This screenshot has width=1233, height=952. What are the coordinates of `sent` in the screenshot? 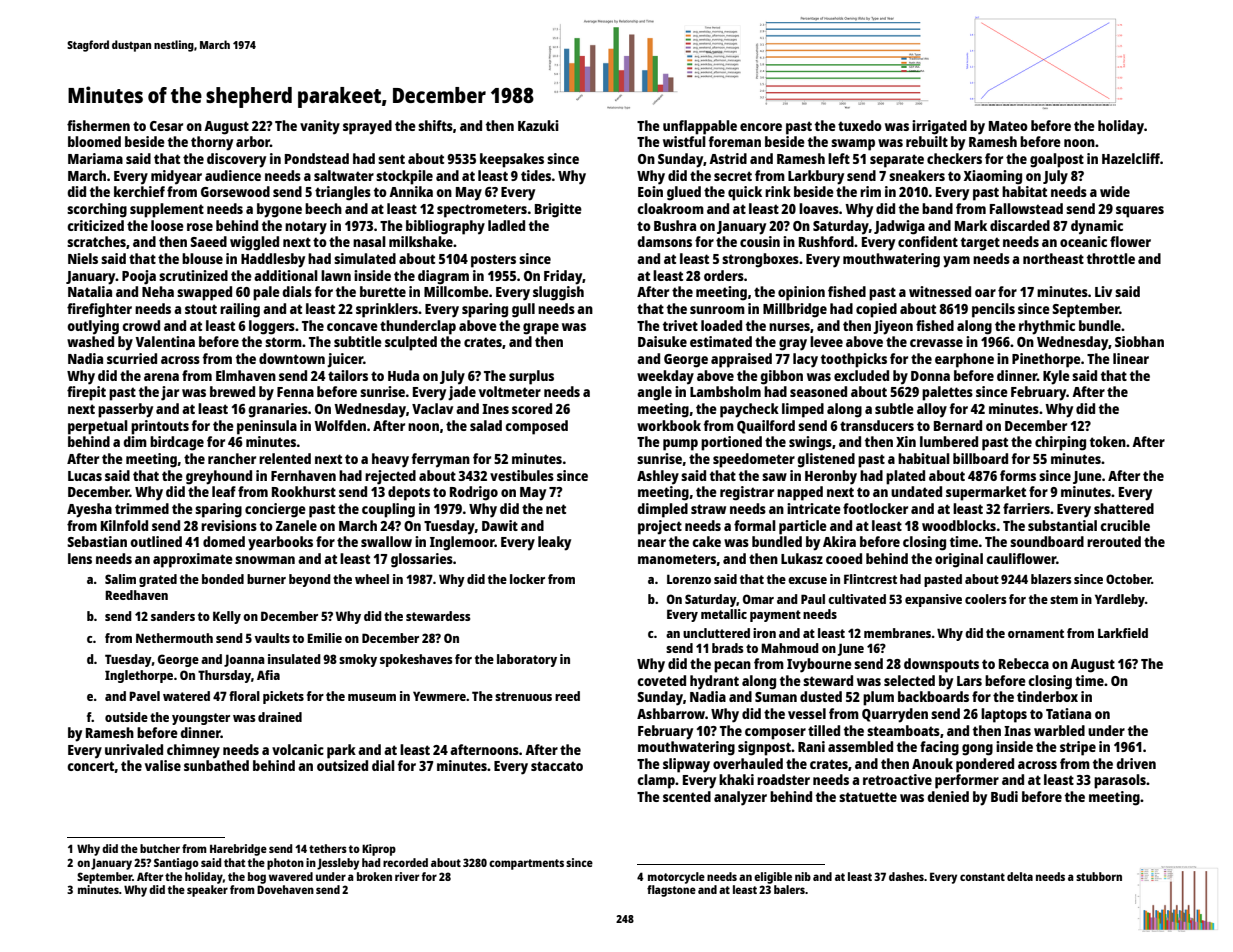 It's located at (391, 159).
